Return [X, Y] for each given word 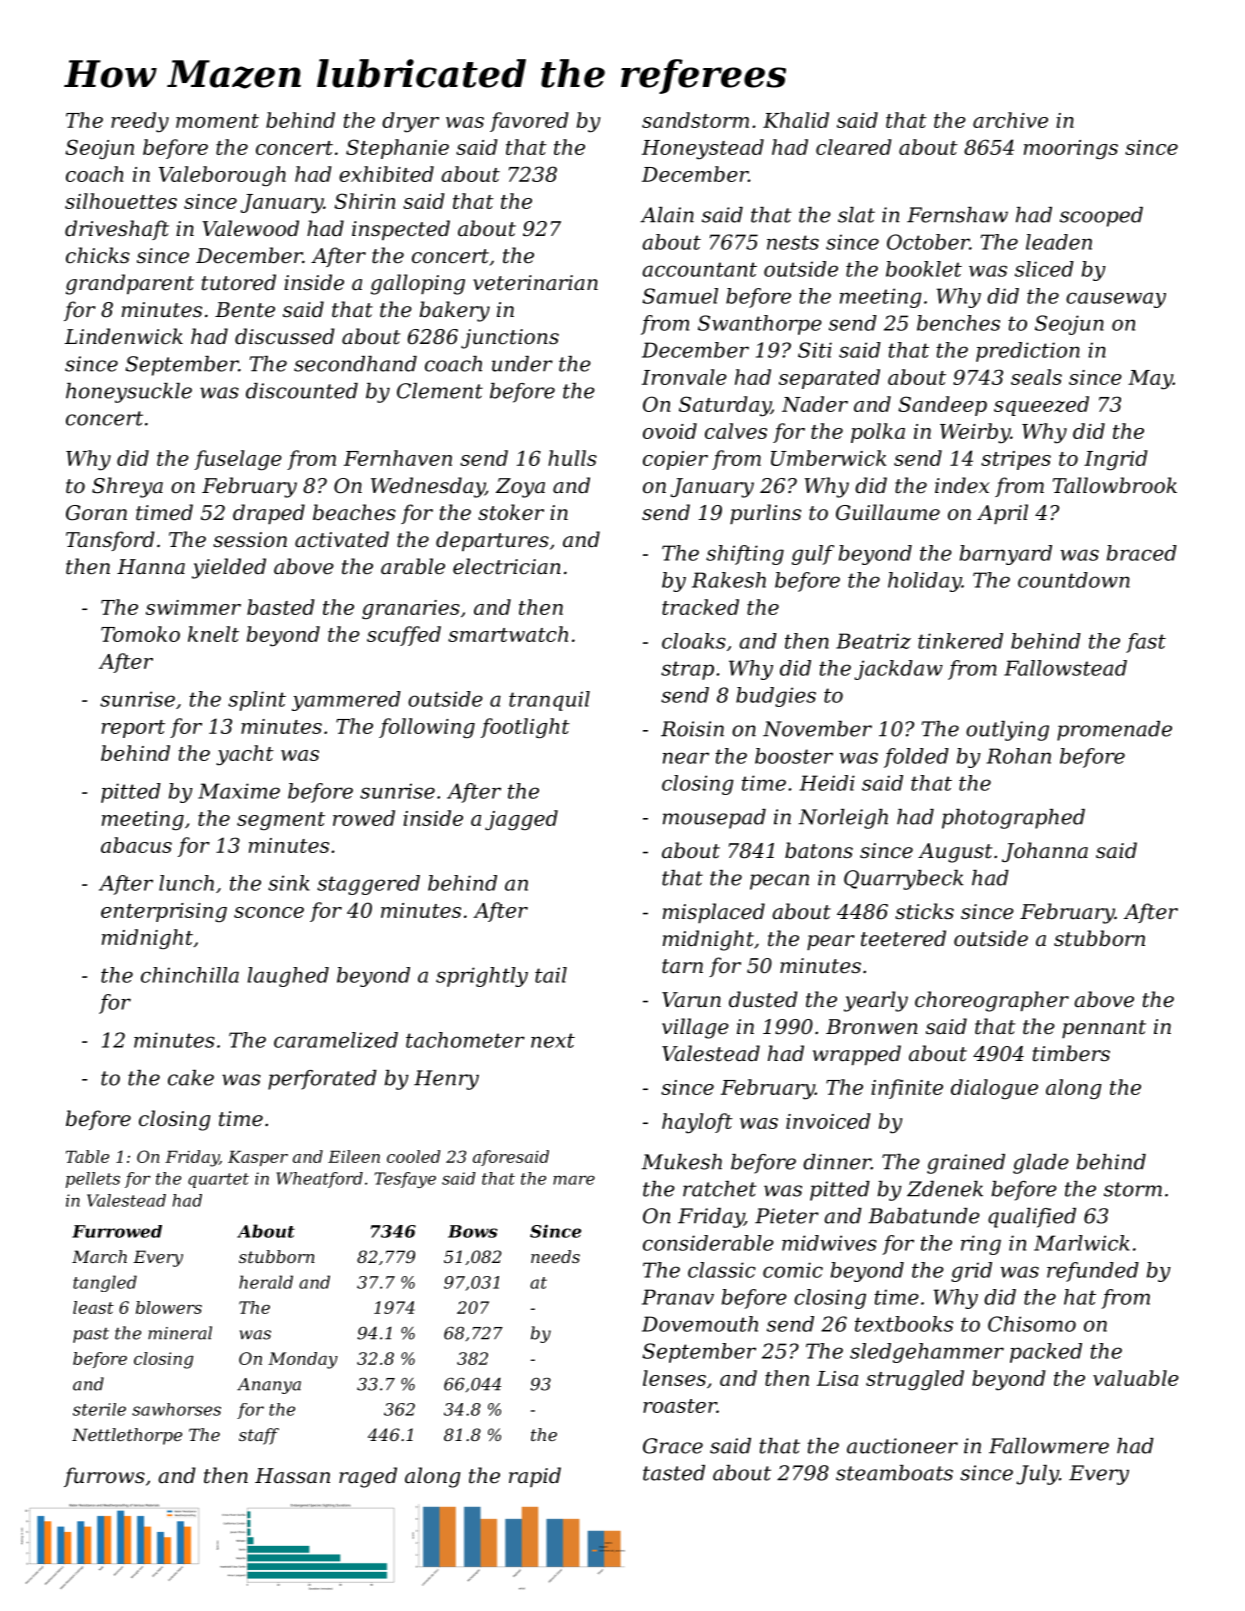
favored [529, 122]
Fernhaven [398, 458]
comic [793, 1270]
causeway [1116, 300]
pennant [1104, 1029]
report [133, 729]
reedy [140, 122]
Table [87, 1156]
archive [1010, 120]
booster [794, 756]
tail [551, 975]
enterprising [164, 912]
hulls [572, 458]
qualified [1032, 1218]
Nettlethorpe [127, 1436]
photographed [1013, 819]
